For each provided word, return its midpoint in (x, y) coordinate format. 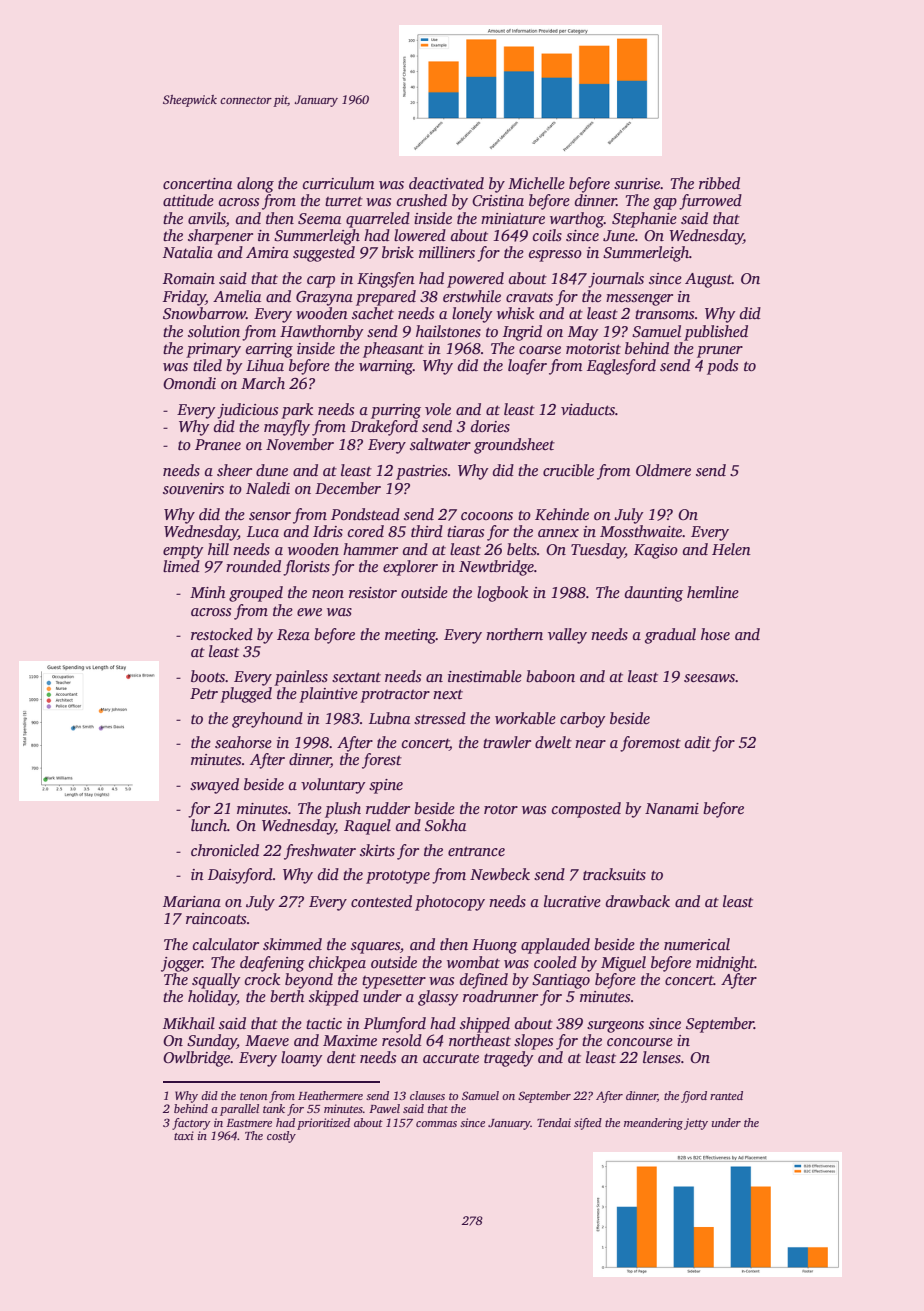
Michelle (536, 183)
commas (436, 1124)
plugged (246, 695)
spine (386, 786)
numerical (697, 944)
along (255, 185)
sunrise (637, 183)
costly (281, 1137)
